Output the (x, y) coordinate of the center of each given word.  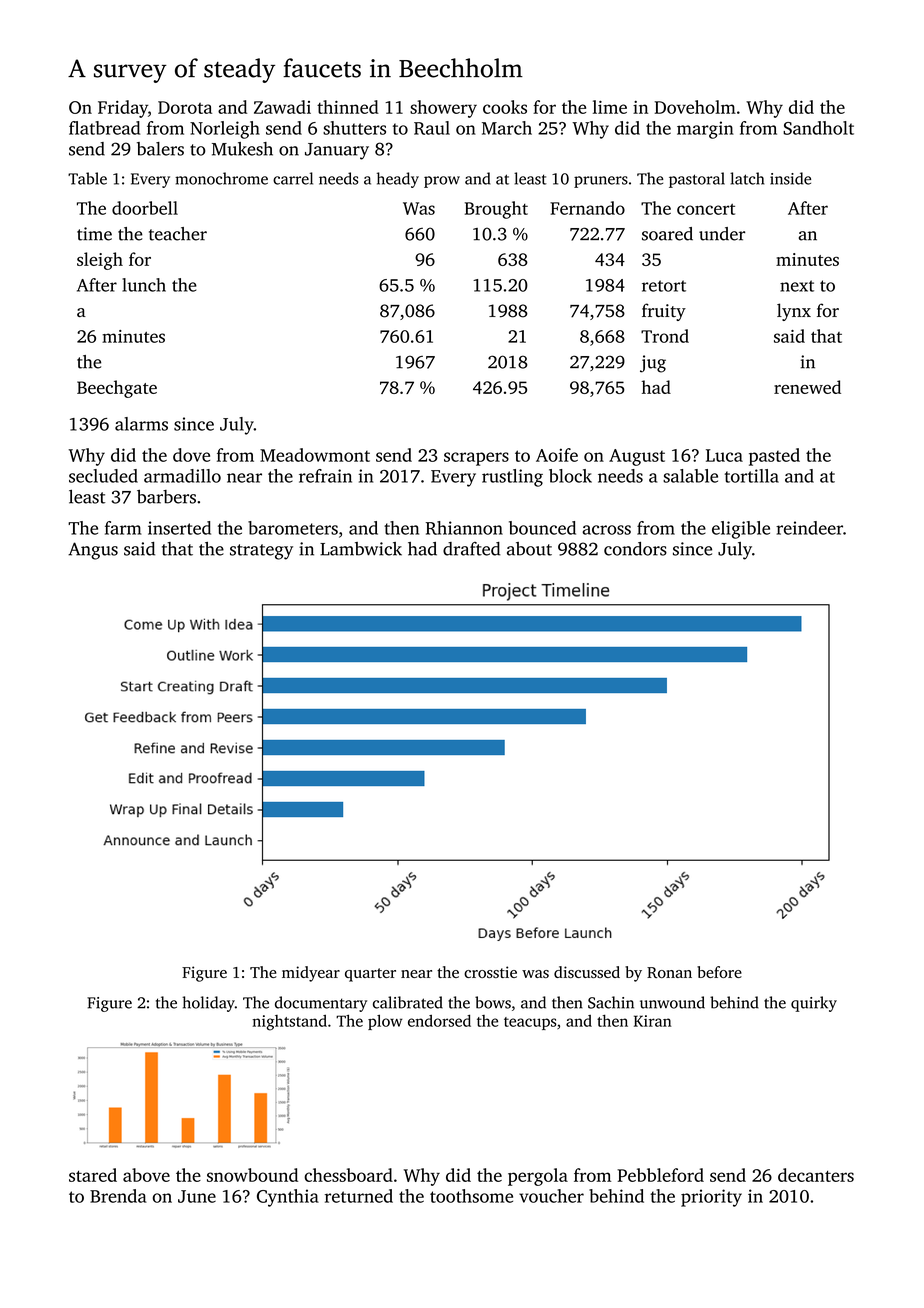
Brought (496, 210)
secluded (103, 476)
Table (87, 178)
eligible (741, 530)
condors (635, 549)
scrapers (476, 459)
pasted (774, 457)
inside (790, 178)
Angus (93, 551)
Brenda (118, 1196)
